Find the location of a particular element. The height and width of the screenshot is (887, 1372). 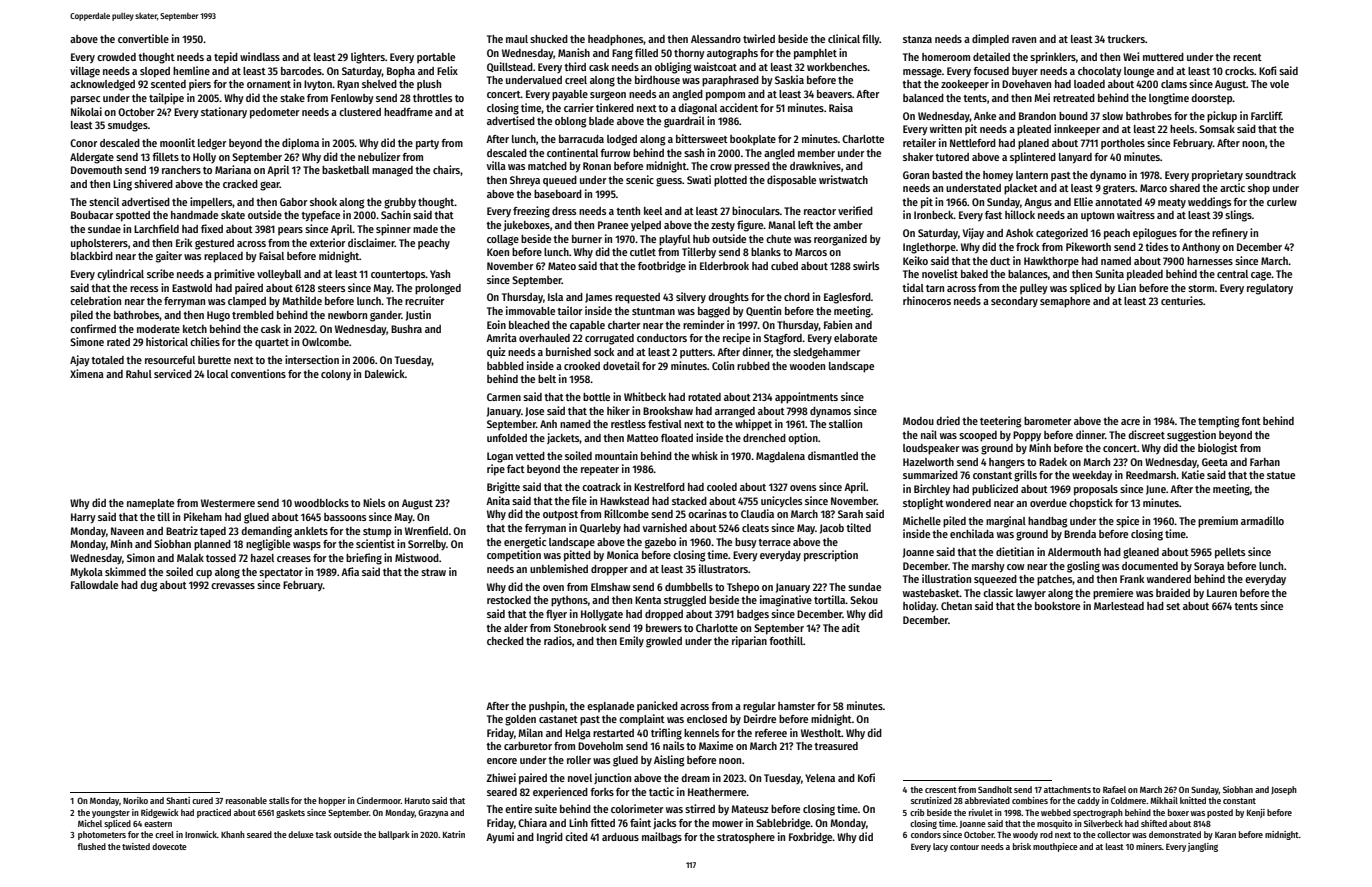

suite is located at coordinates (546, 808).
